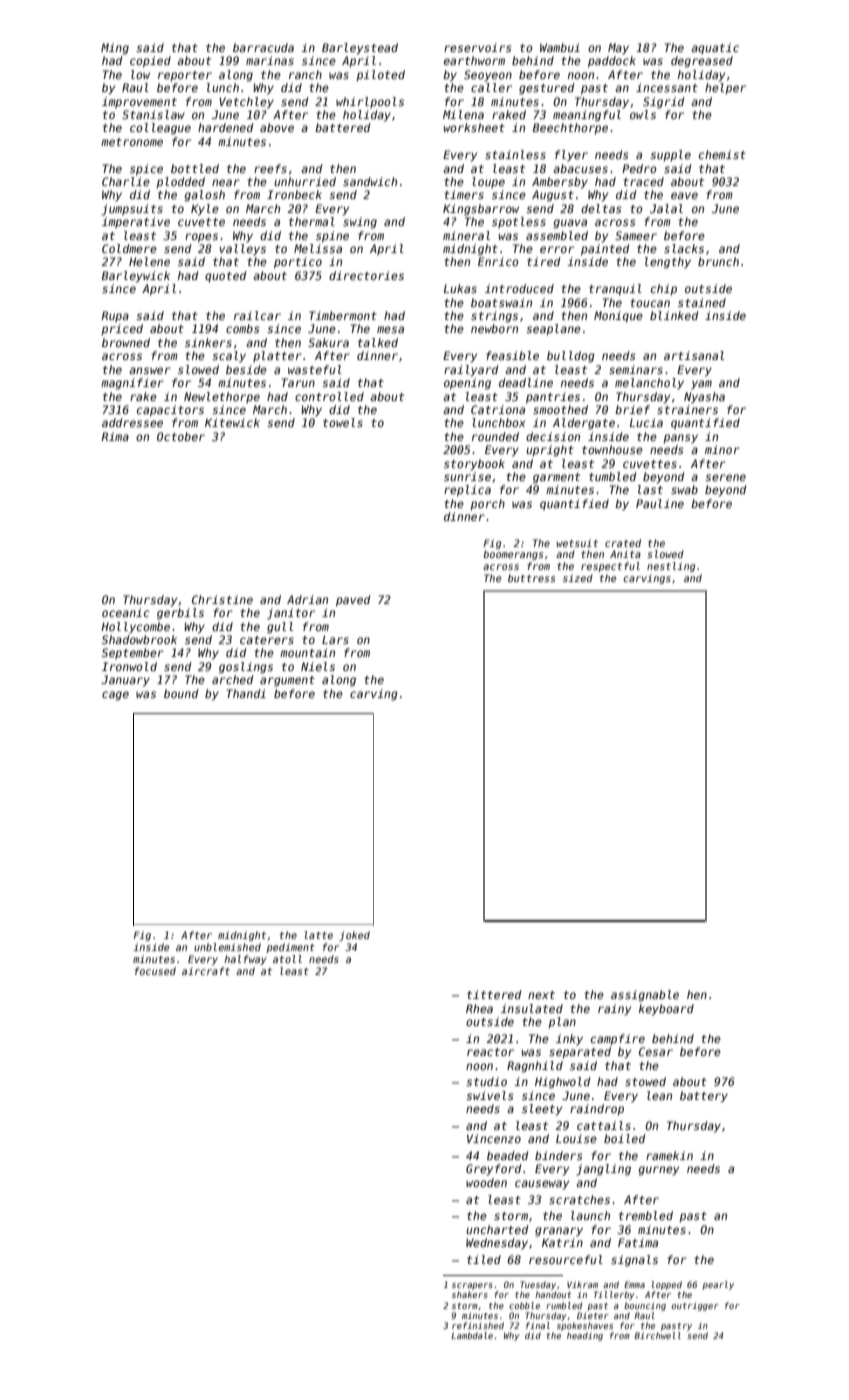 Image resolution: width=849 pixels, height=1400 pixels. Describe the element at coordinates (246, 693) in the screenshot. I see `Thandi` at that location.
